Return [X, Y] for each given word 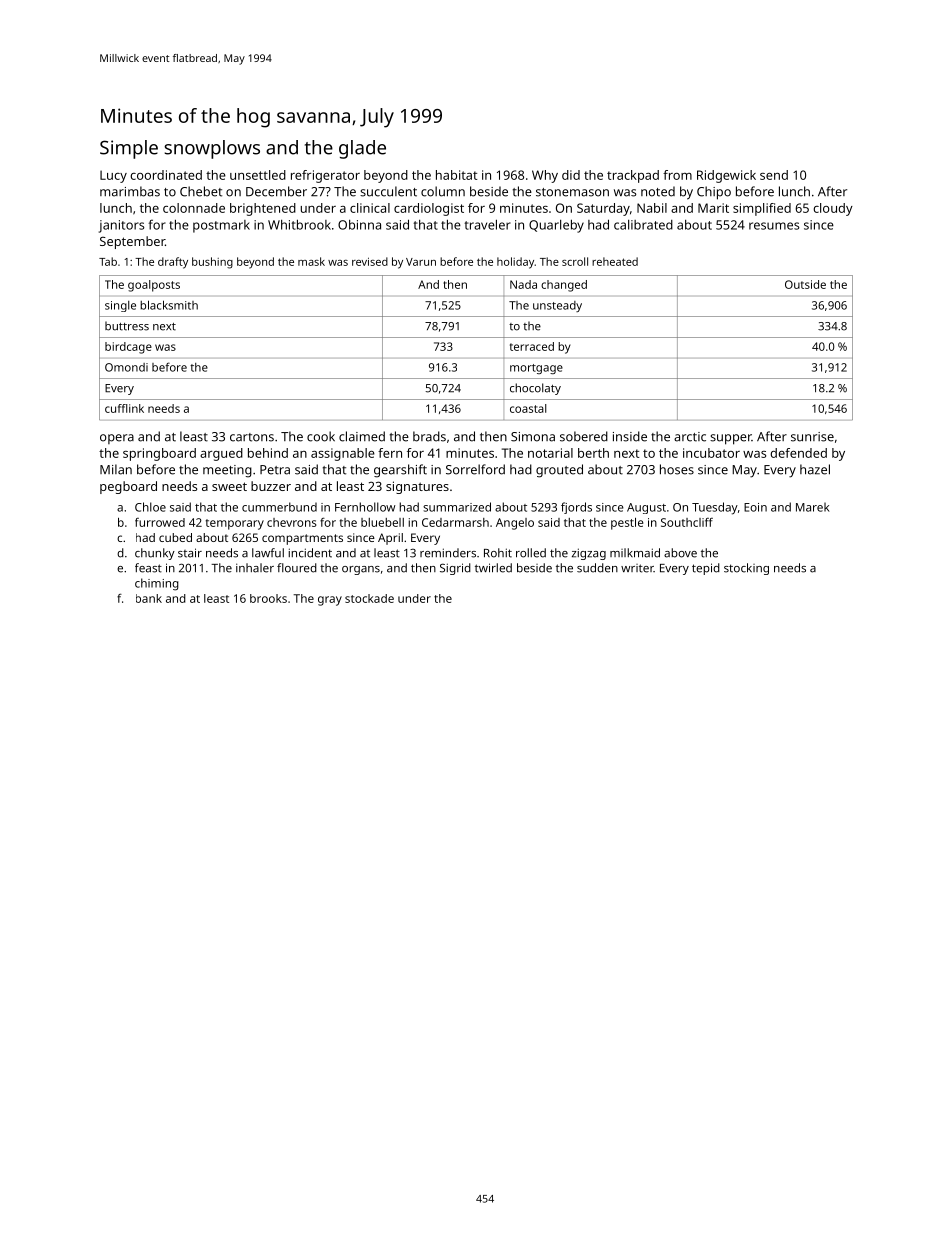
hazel [815, 469]
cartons [252, 437]
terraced [532, 346]
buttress [127, 326]
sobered [584, 436]
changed [564, 286]
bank [149, 598]
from [677, 175]
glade [362, 149]
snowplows [212, 149]
